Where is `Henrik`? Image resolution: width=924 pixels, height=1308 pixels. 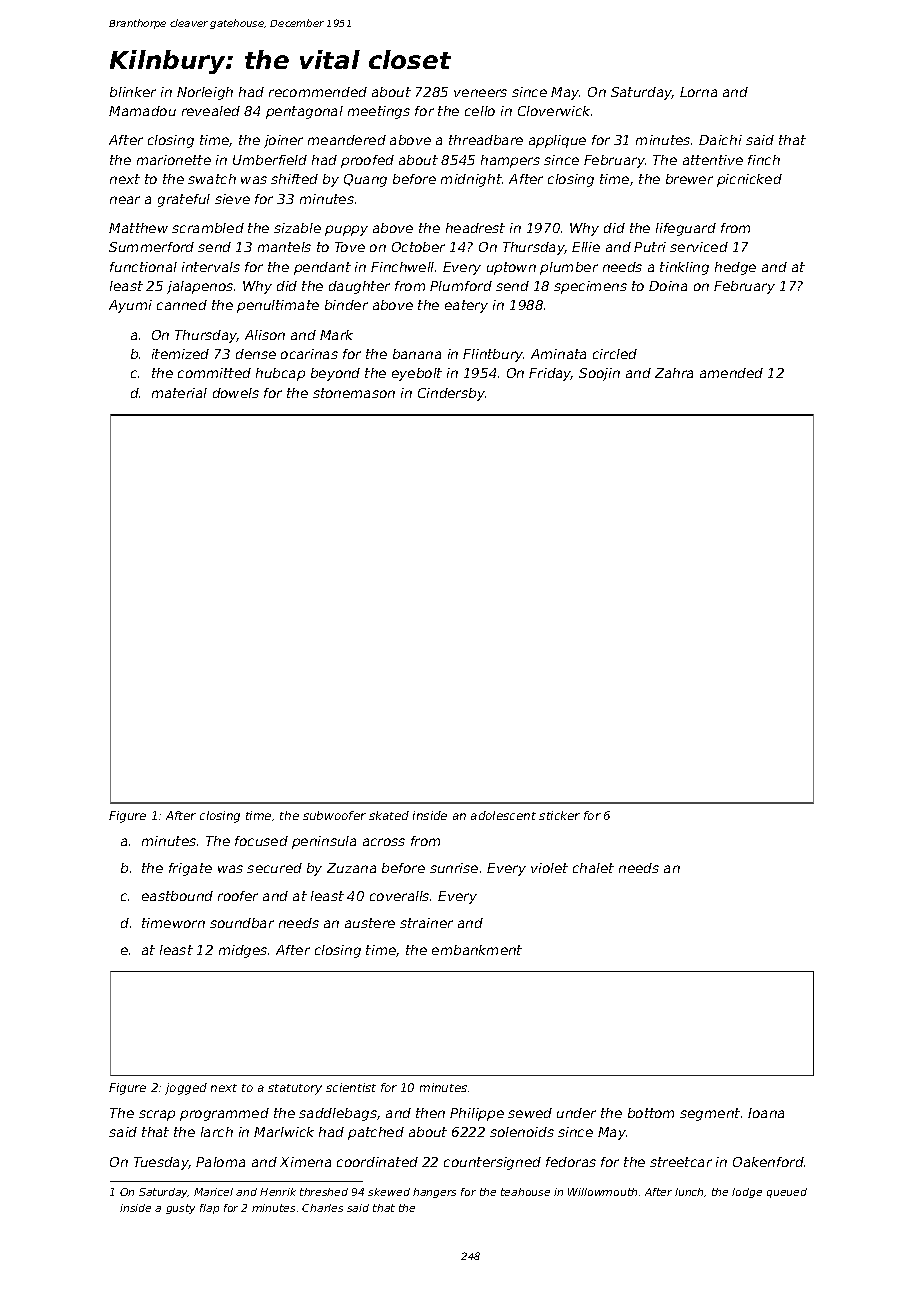 Henrik is located at coordinates (278, 1192).
